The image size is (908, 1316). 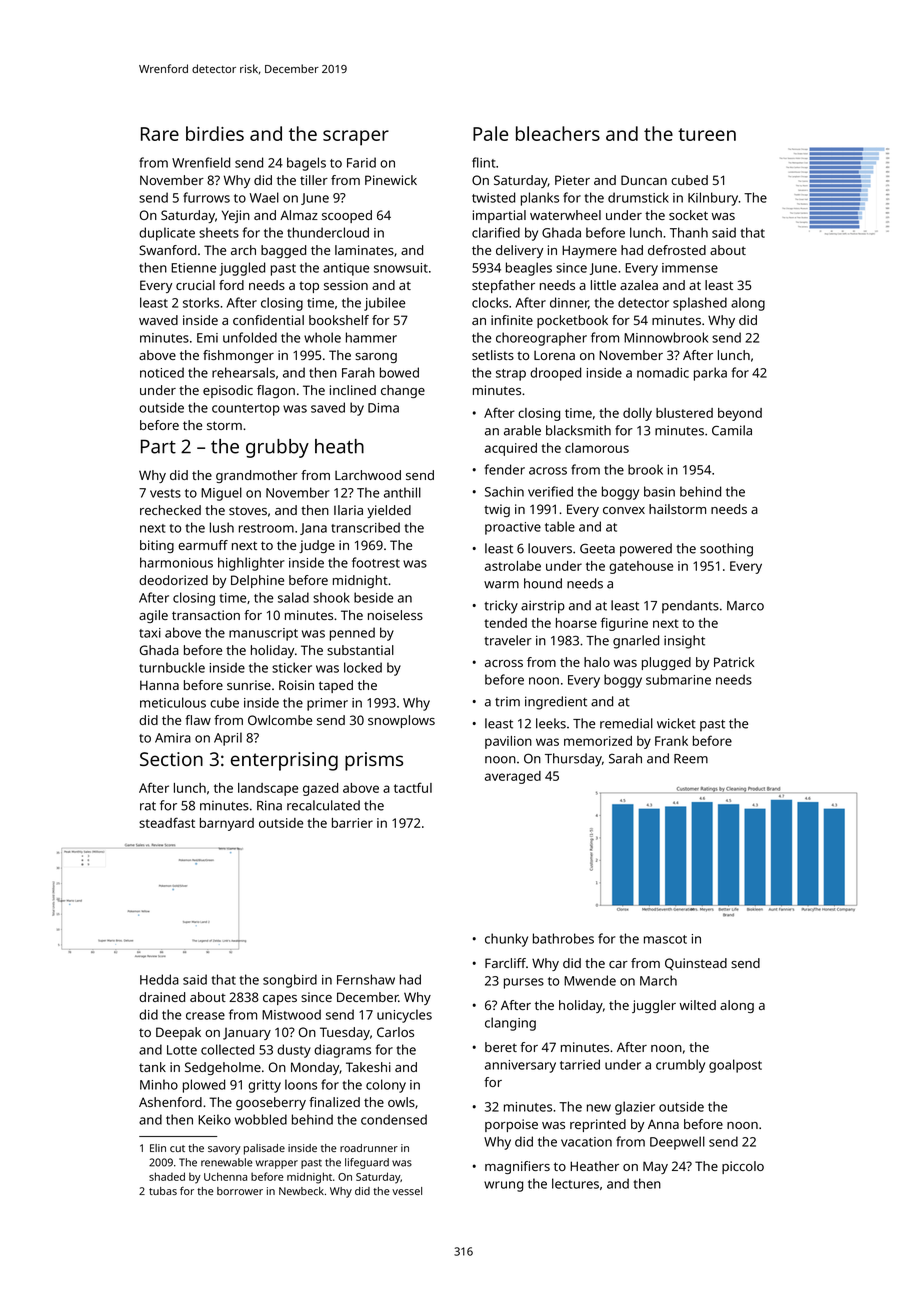 What do you see at coordinates (688, 215) in the screenshot?
I see `socket` at bounding box center [688, 215].
